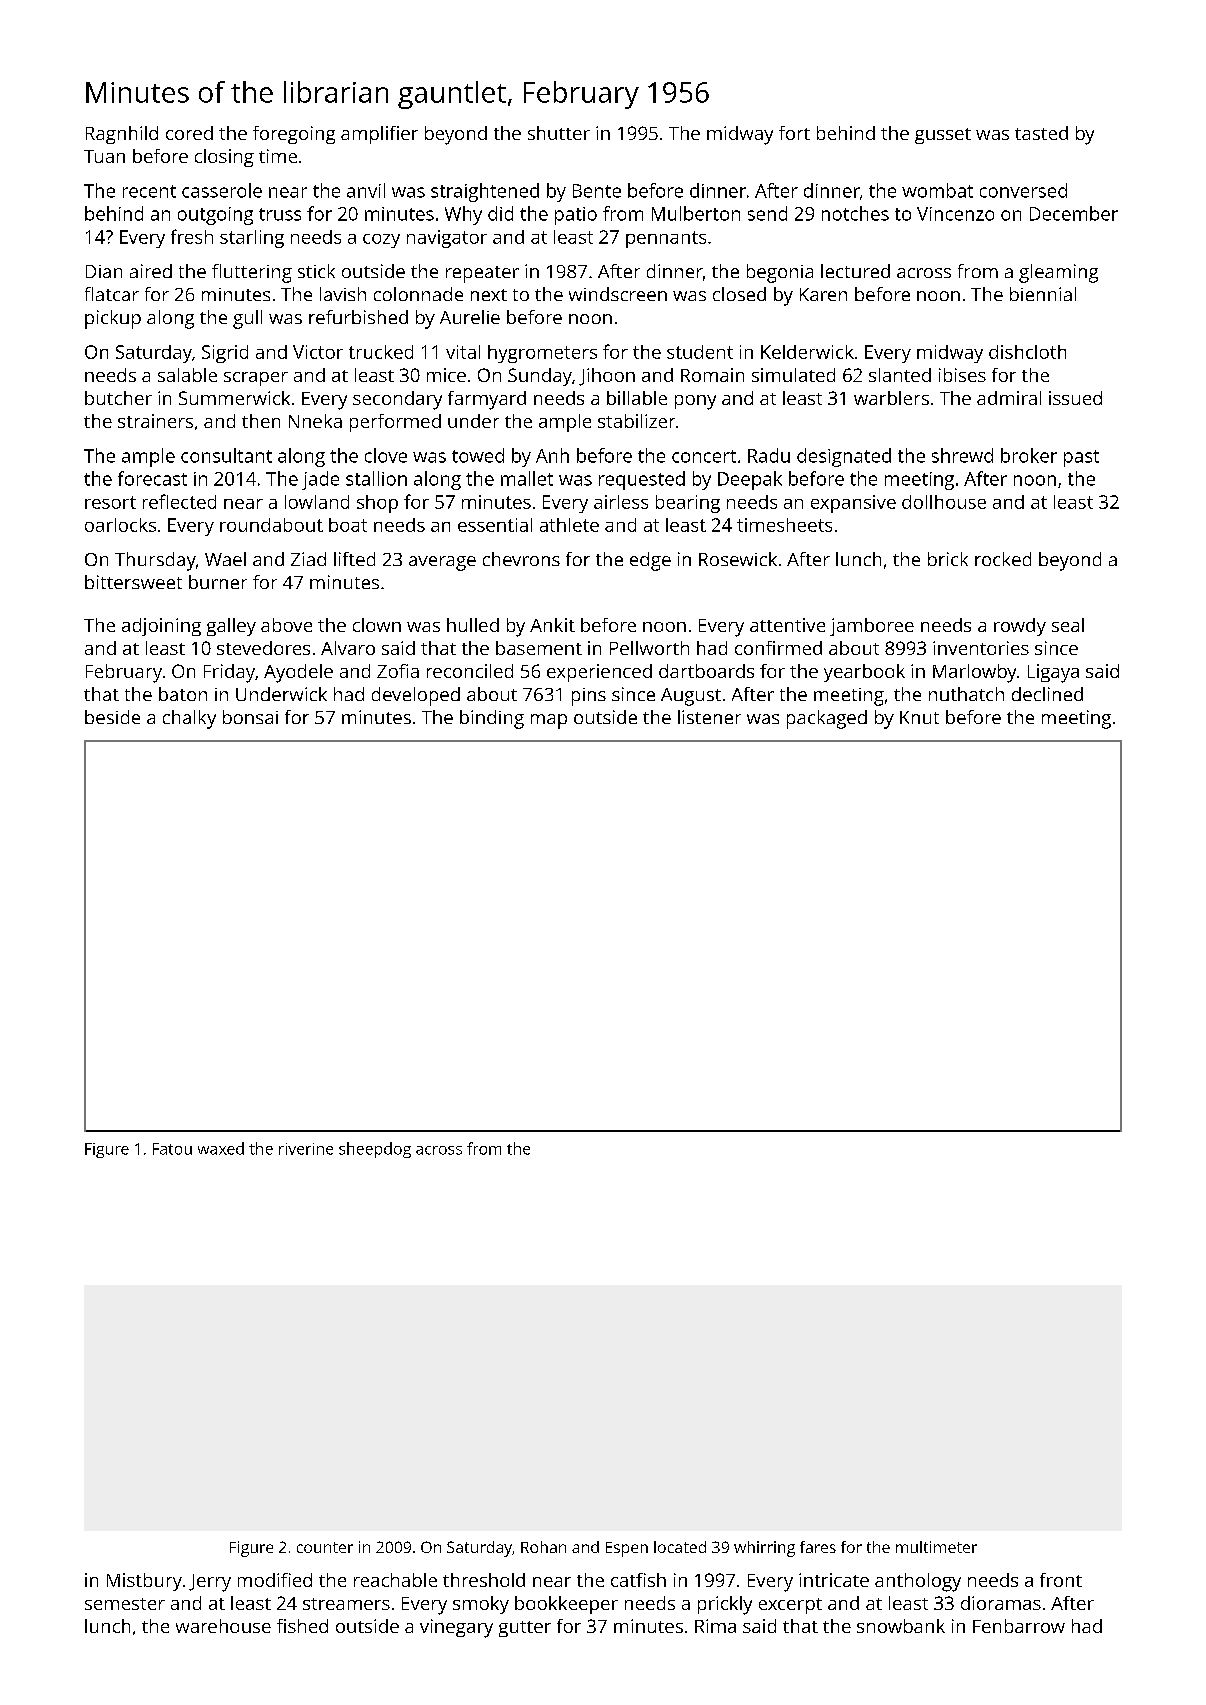 The width and height of the screenshot is (1206, 1705). I want to click on performed, so click(395, 423).
